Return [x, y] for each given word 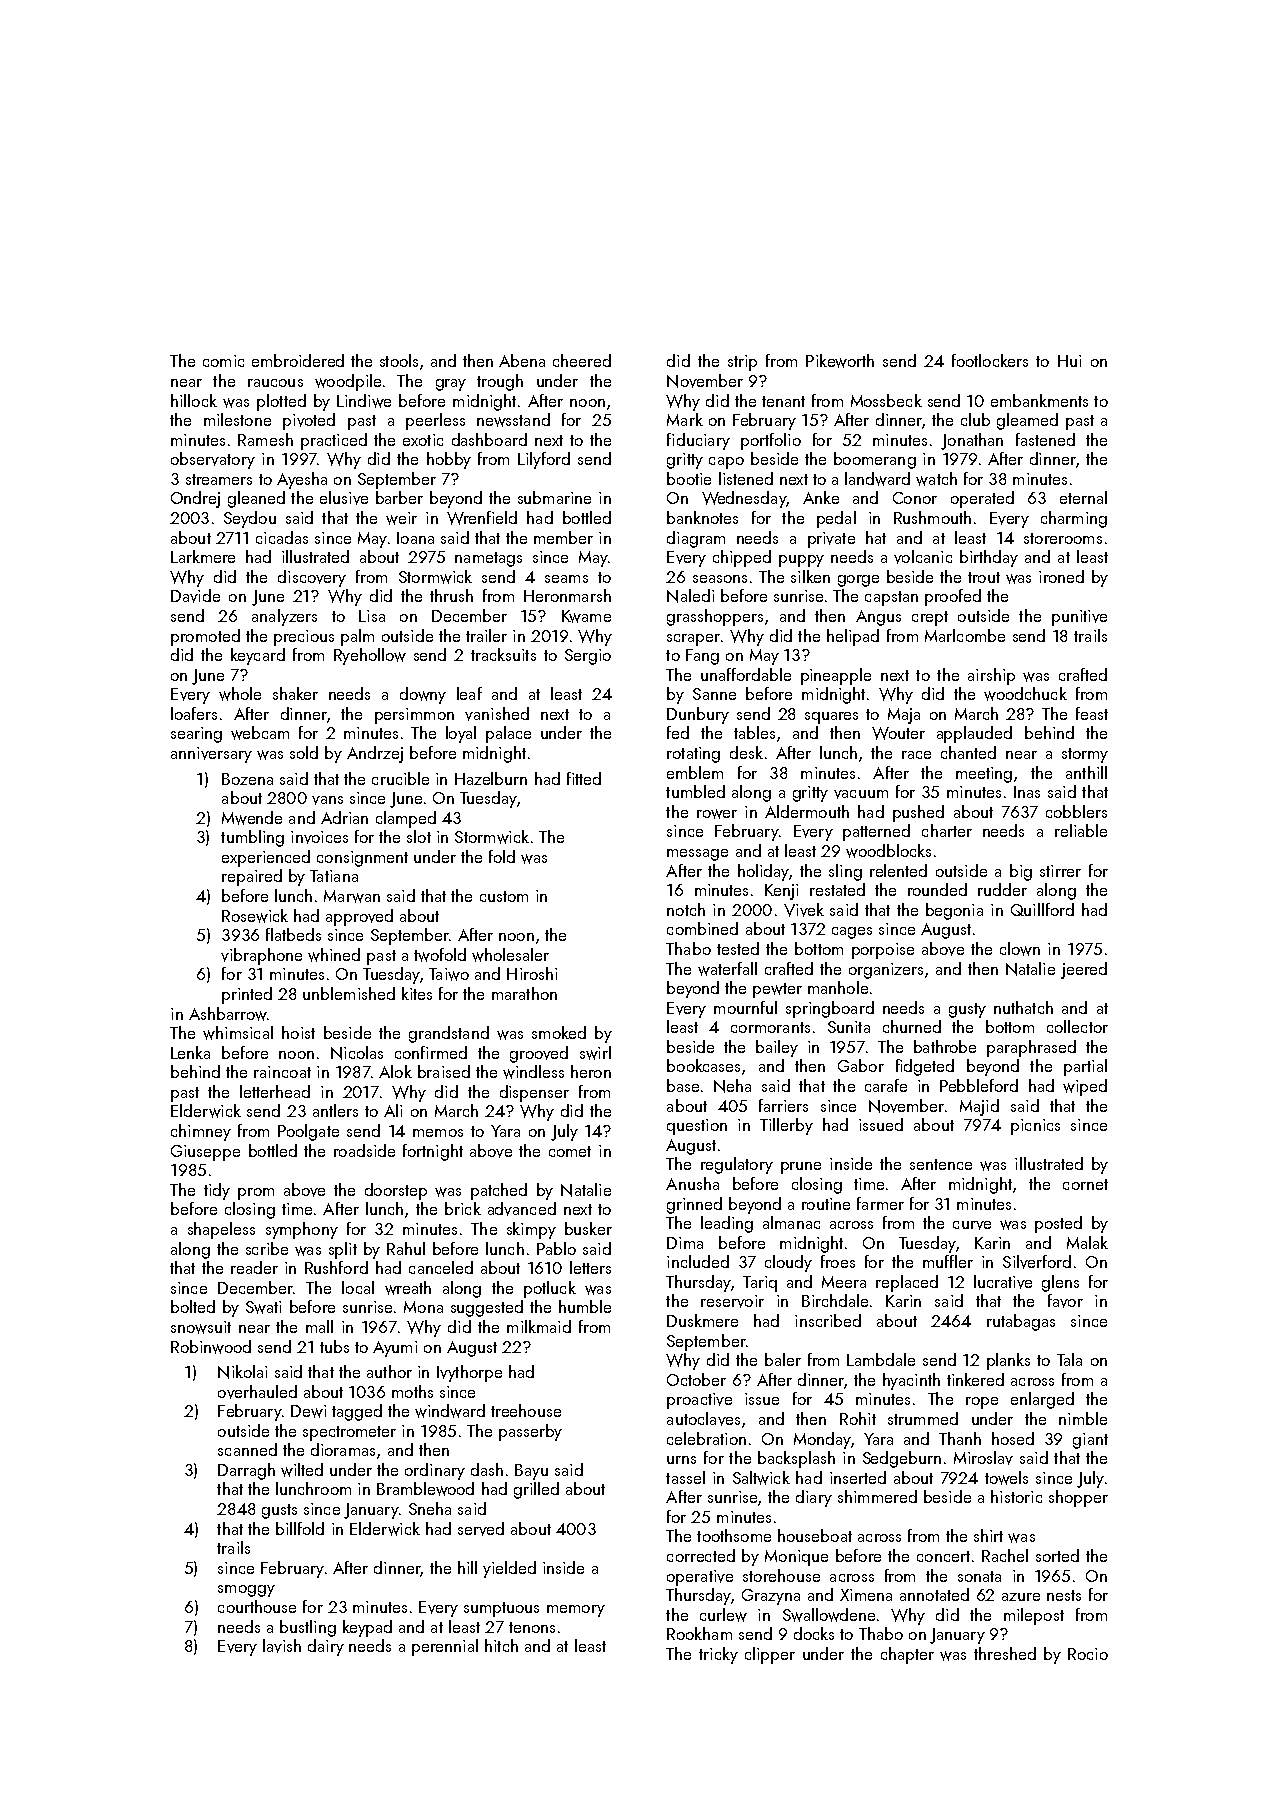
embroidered [298, 360]
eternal [1083, 497]
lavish [282, 1646]
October [696, 1379]
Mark [685, 419]
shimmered [877, 1496]
